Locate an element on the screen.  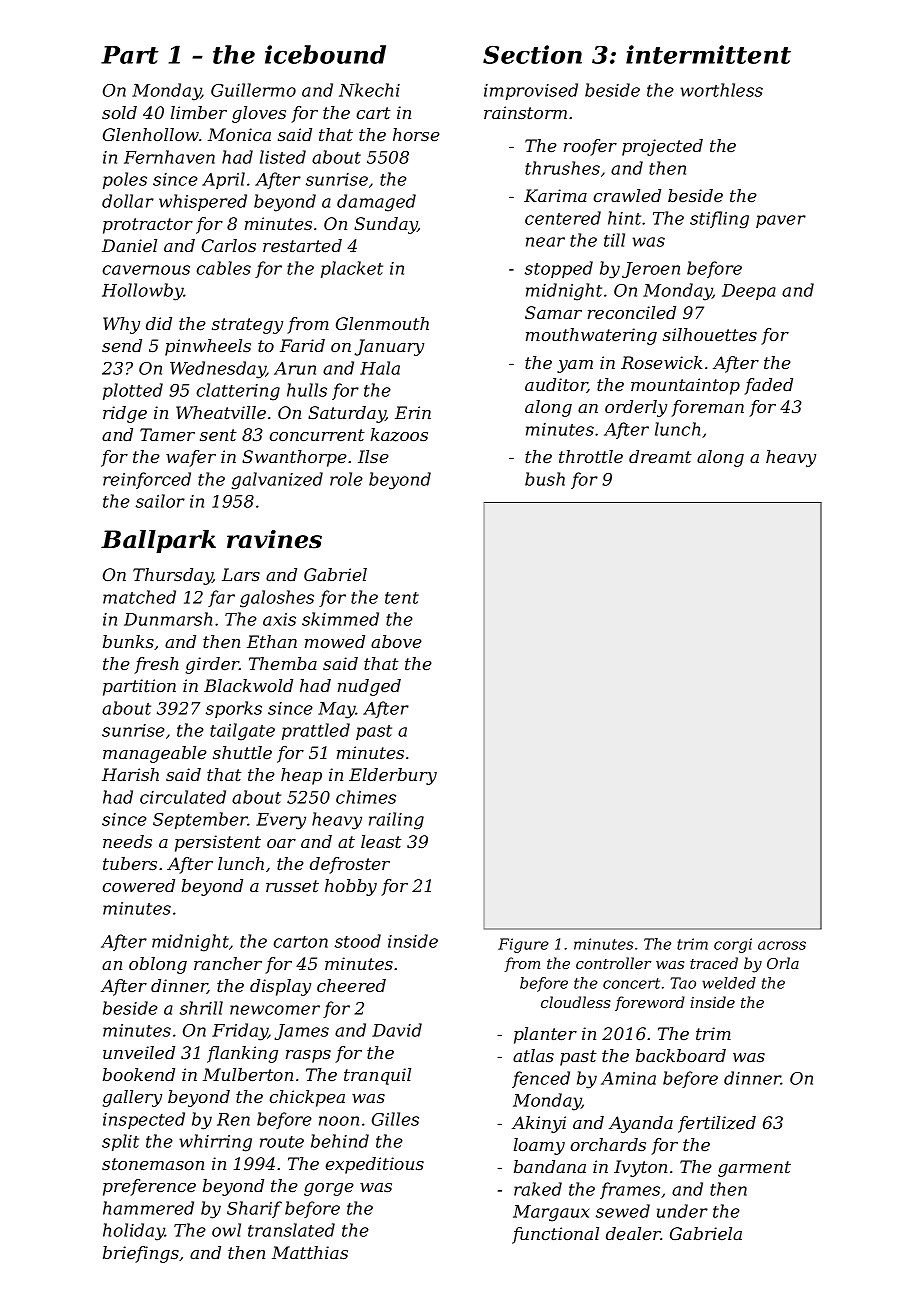
faded is located at coordinates (768, 386).
